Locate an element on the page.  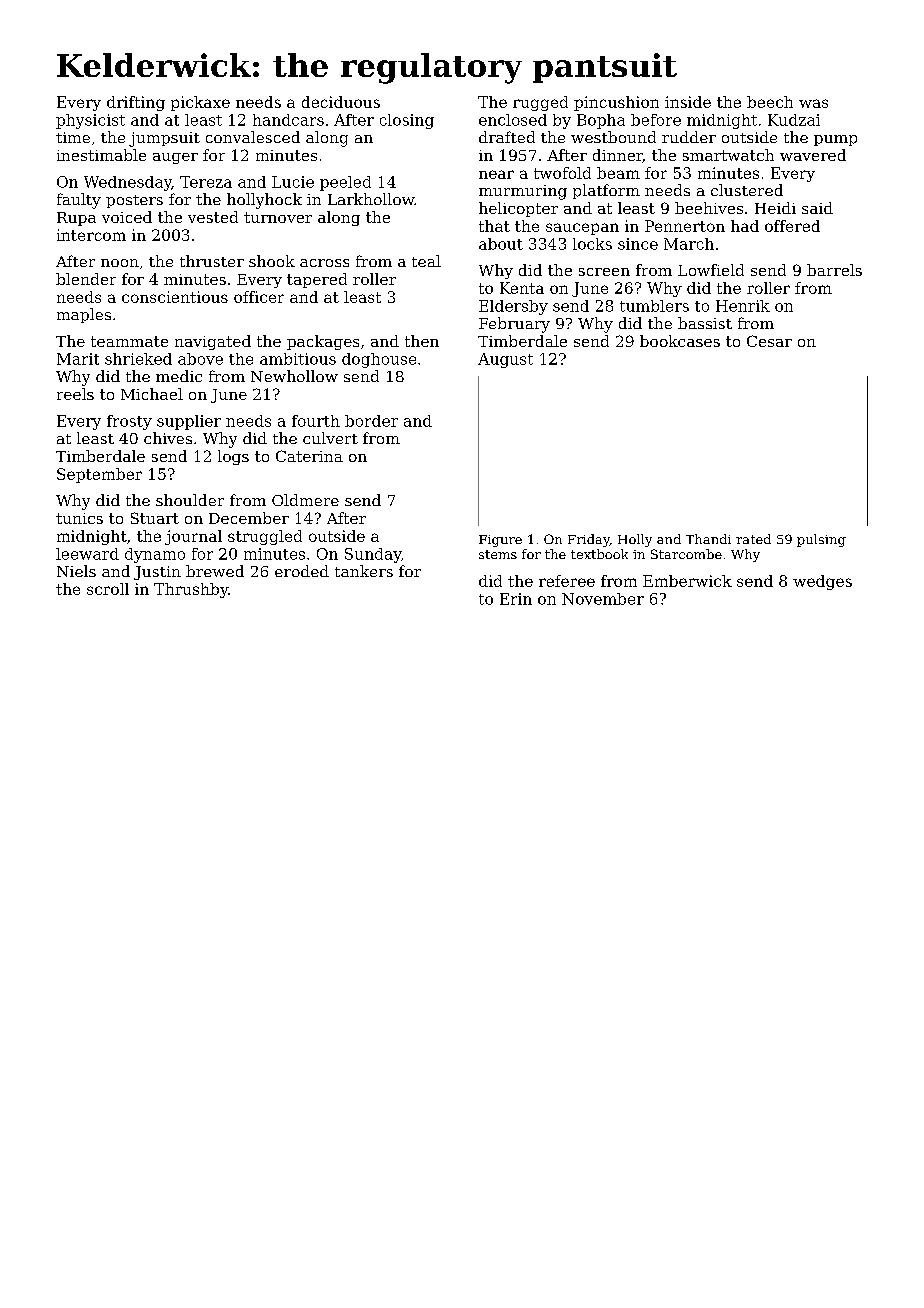
November is located at coordinates (603, 599).
